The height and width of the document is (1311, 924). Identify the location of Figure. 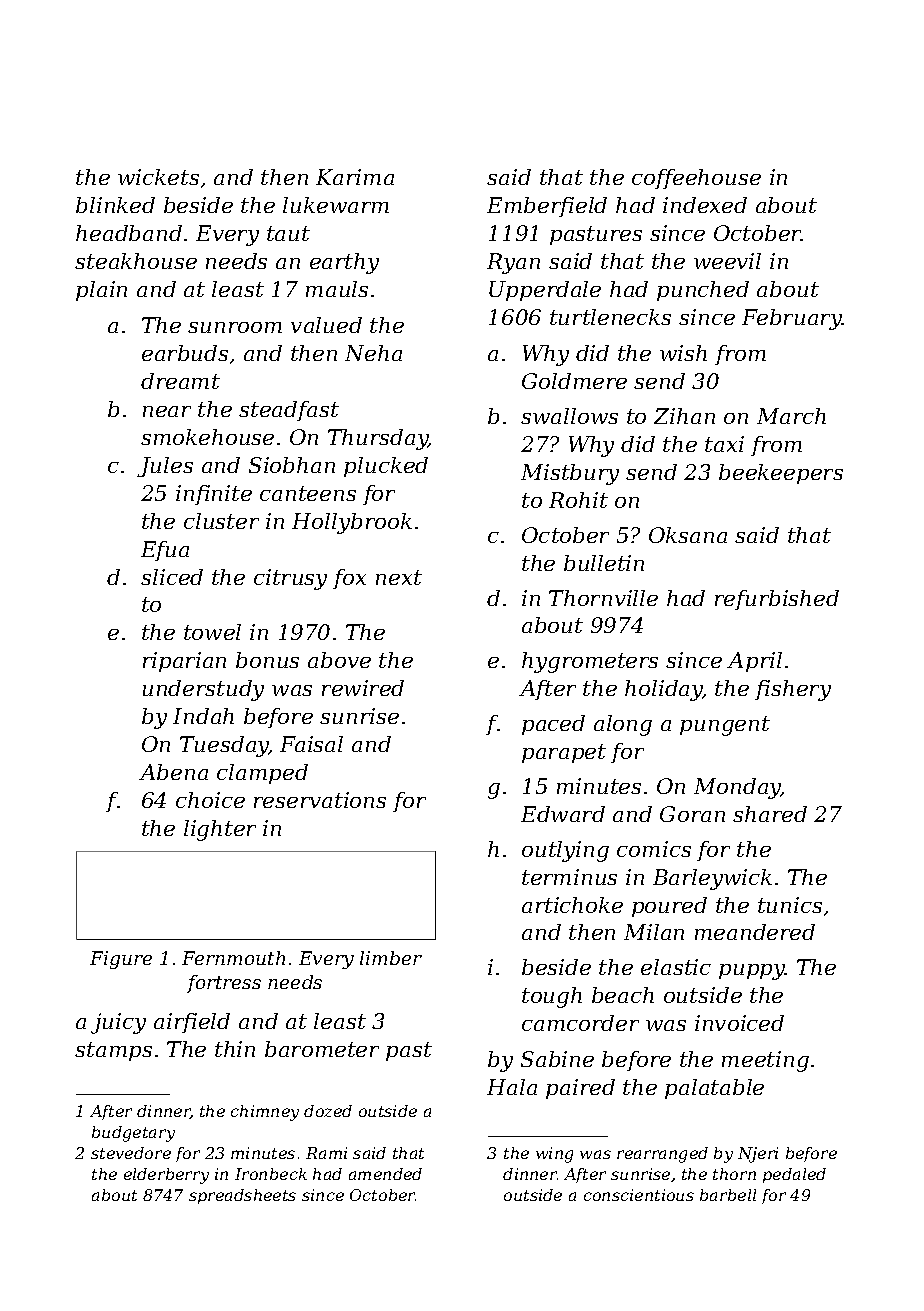
(121, 960).
